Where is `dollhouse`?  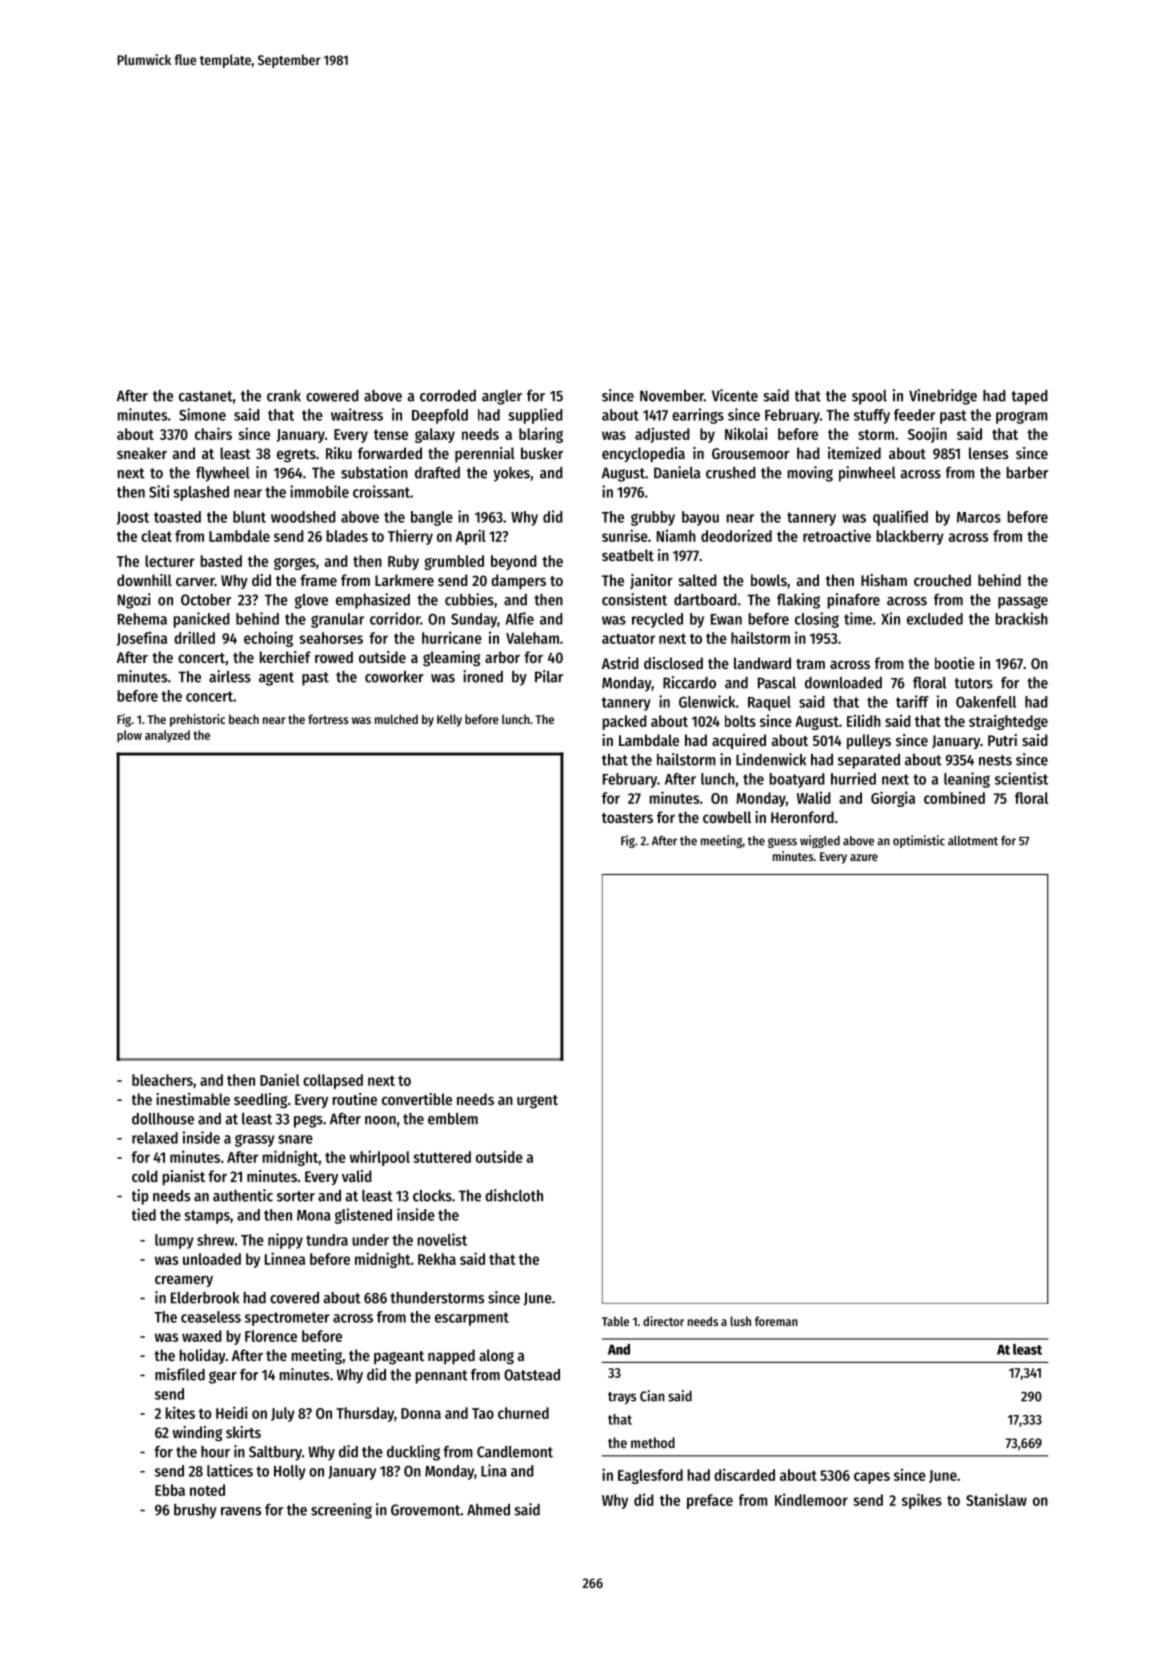
dollhouse is located at coordinates (163, 1119).
